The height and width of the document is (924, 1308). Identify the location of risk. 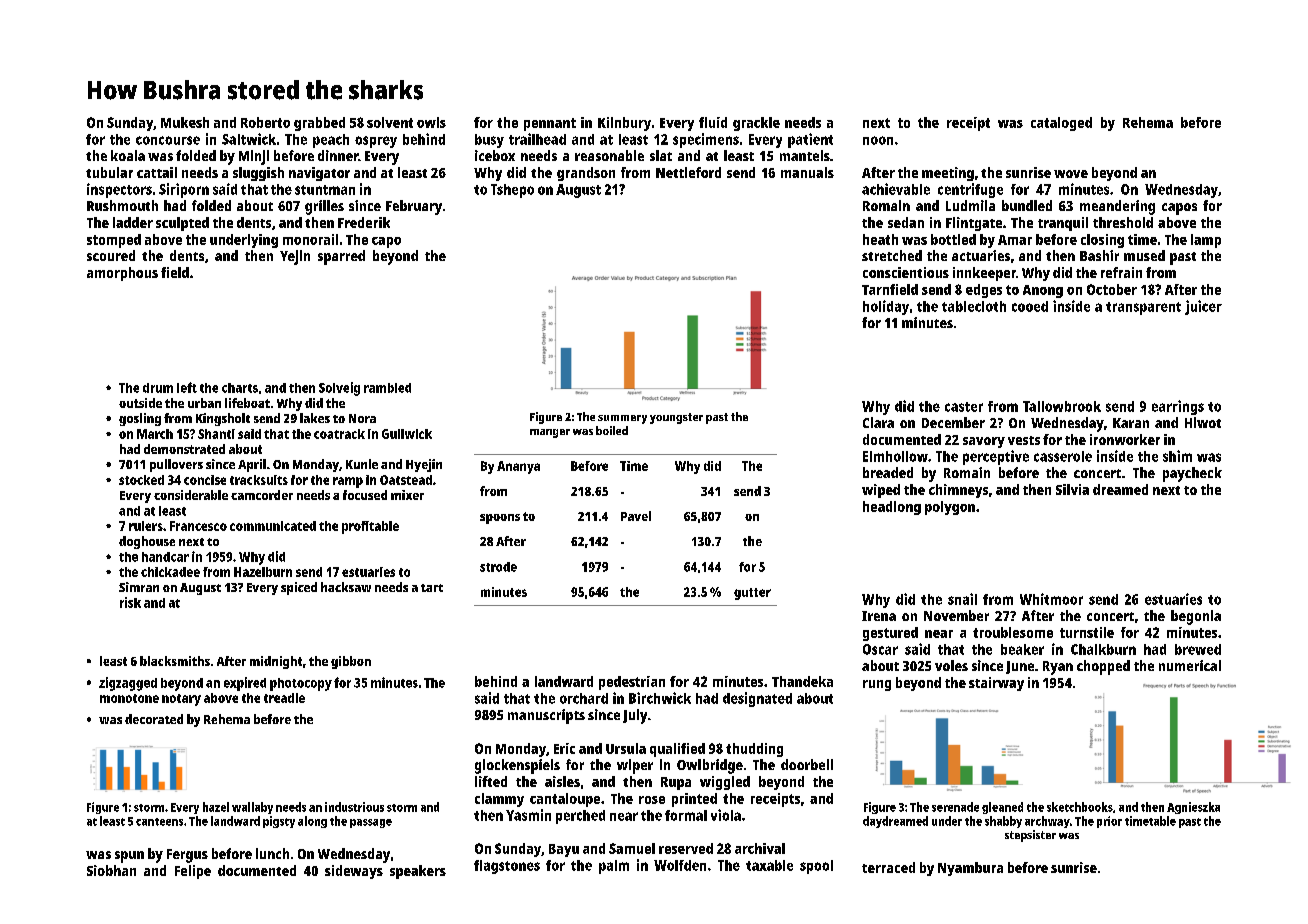
(130, 602).
